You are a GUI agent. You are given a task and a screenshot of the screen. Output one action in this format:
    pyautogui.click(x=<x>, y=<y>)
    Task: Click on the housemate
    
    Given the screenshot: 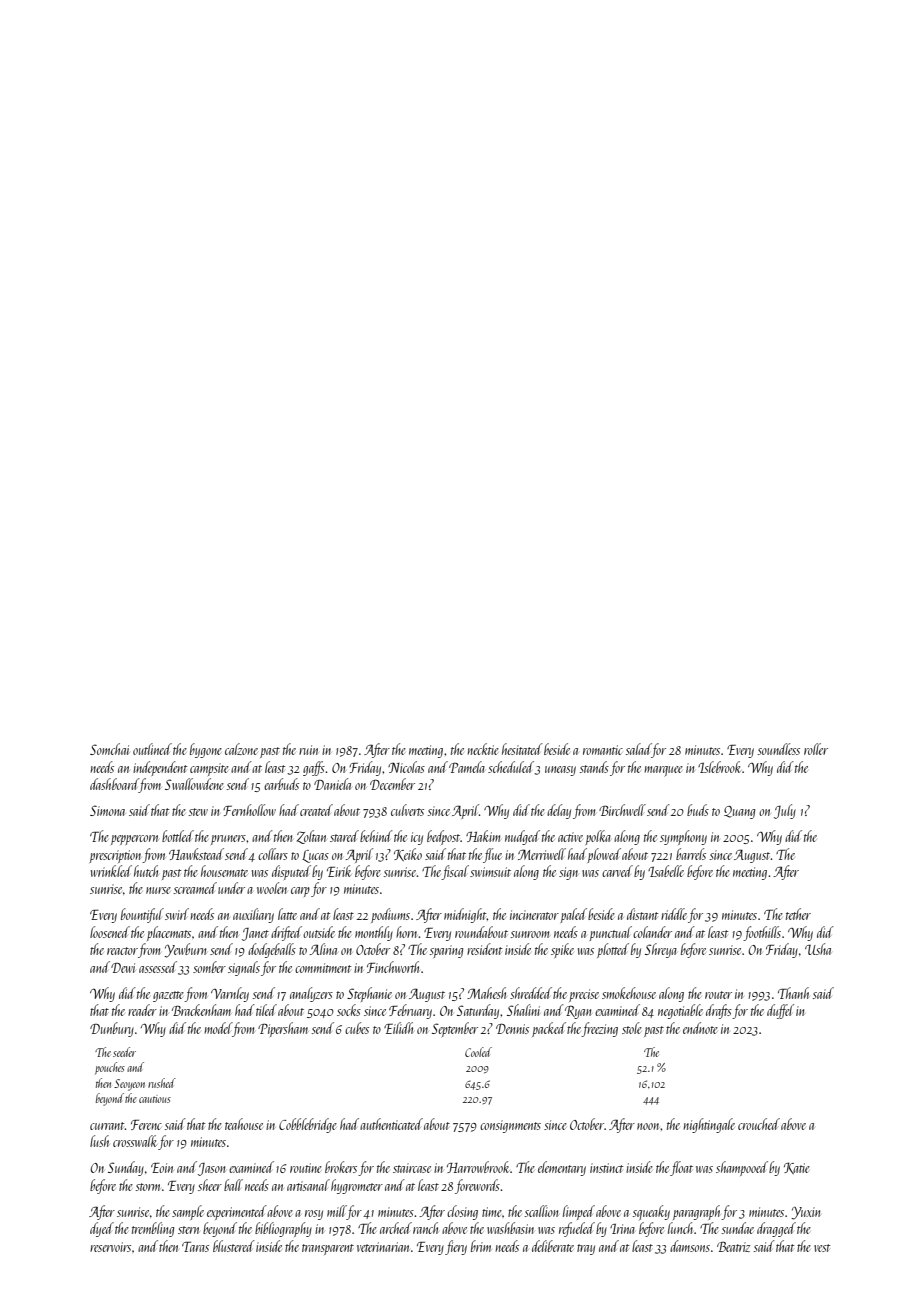 What is the action you would take?
    pyautogui.click(x=224, y=871)
